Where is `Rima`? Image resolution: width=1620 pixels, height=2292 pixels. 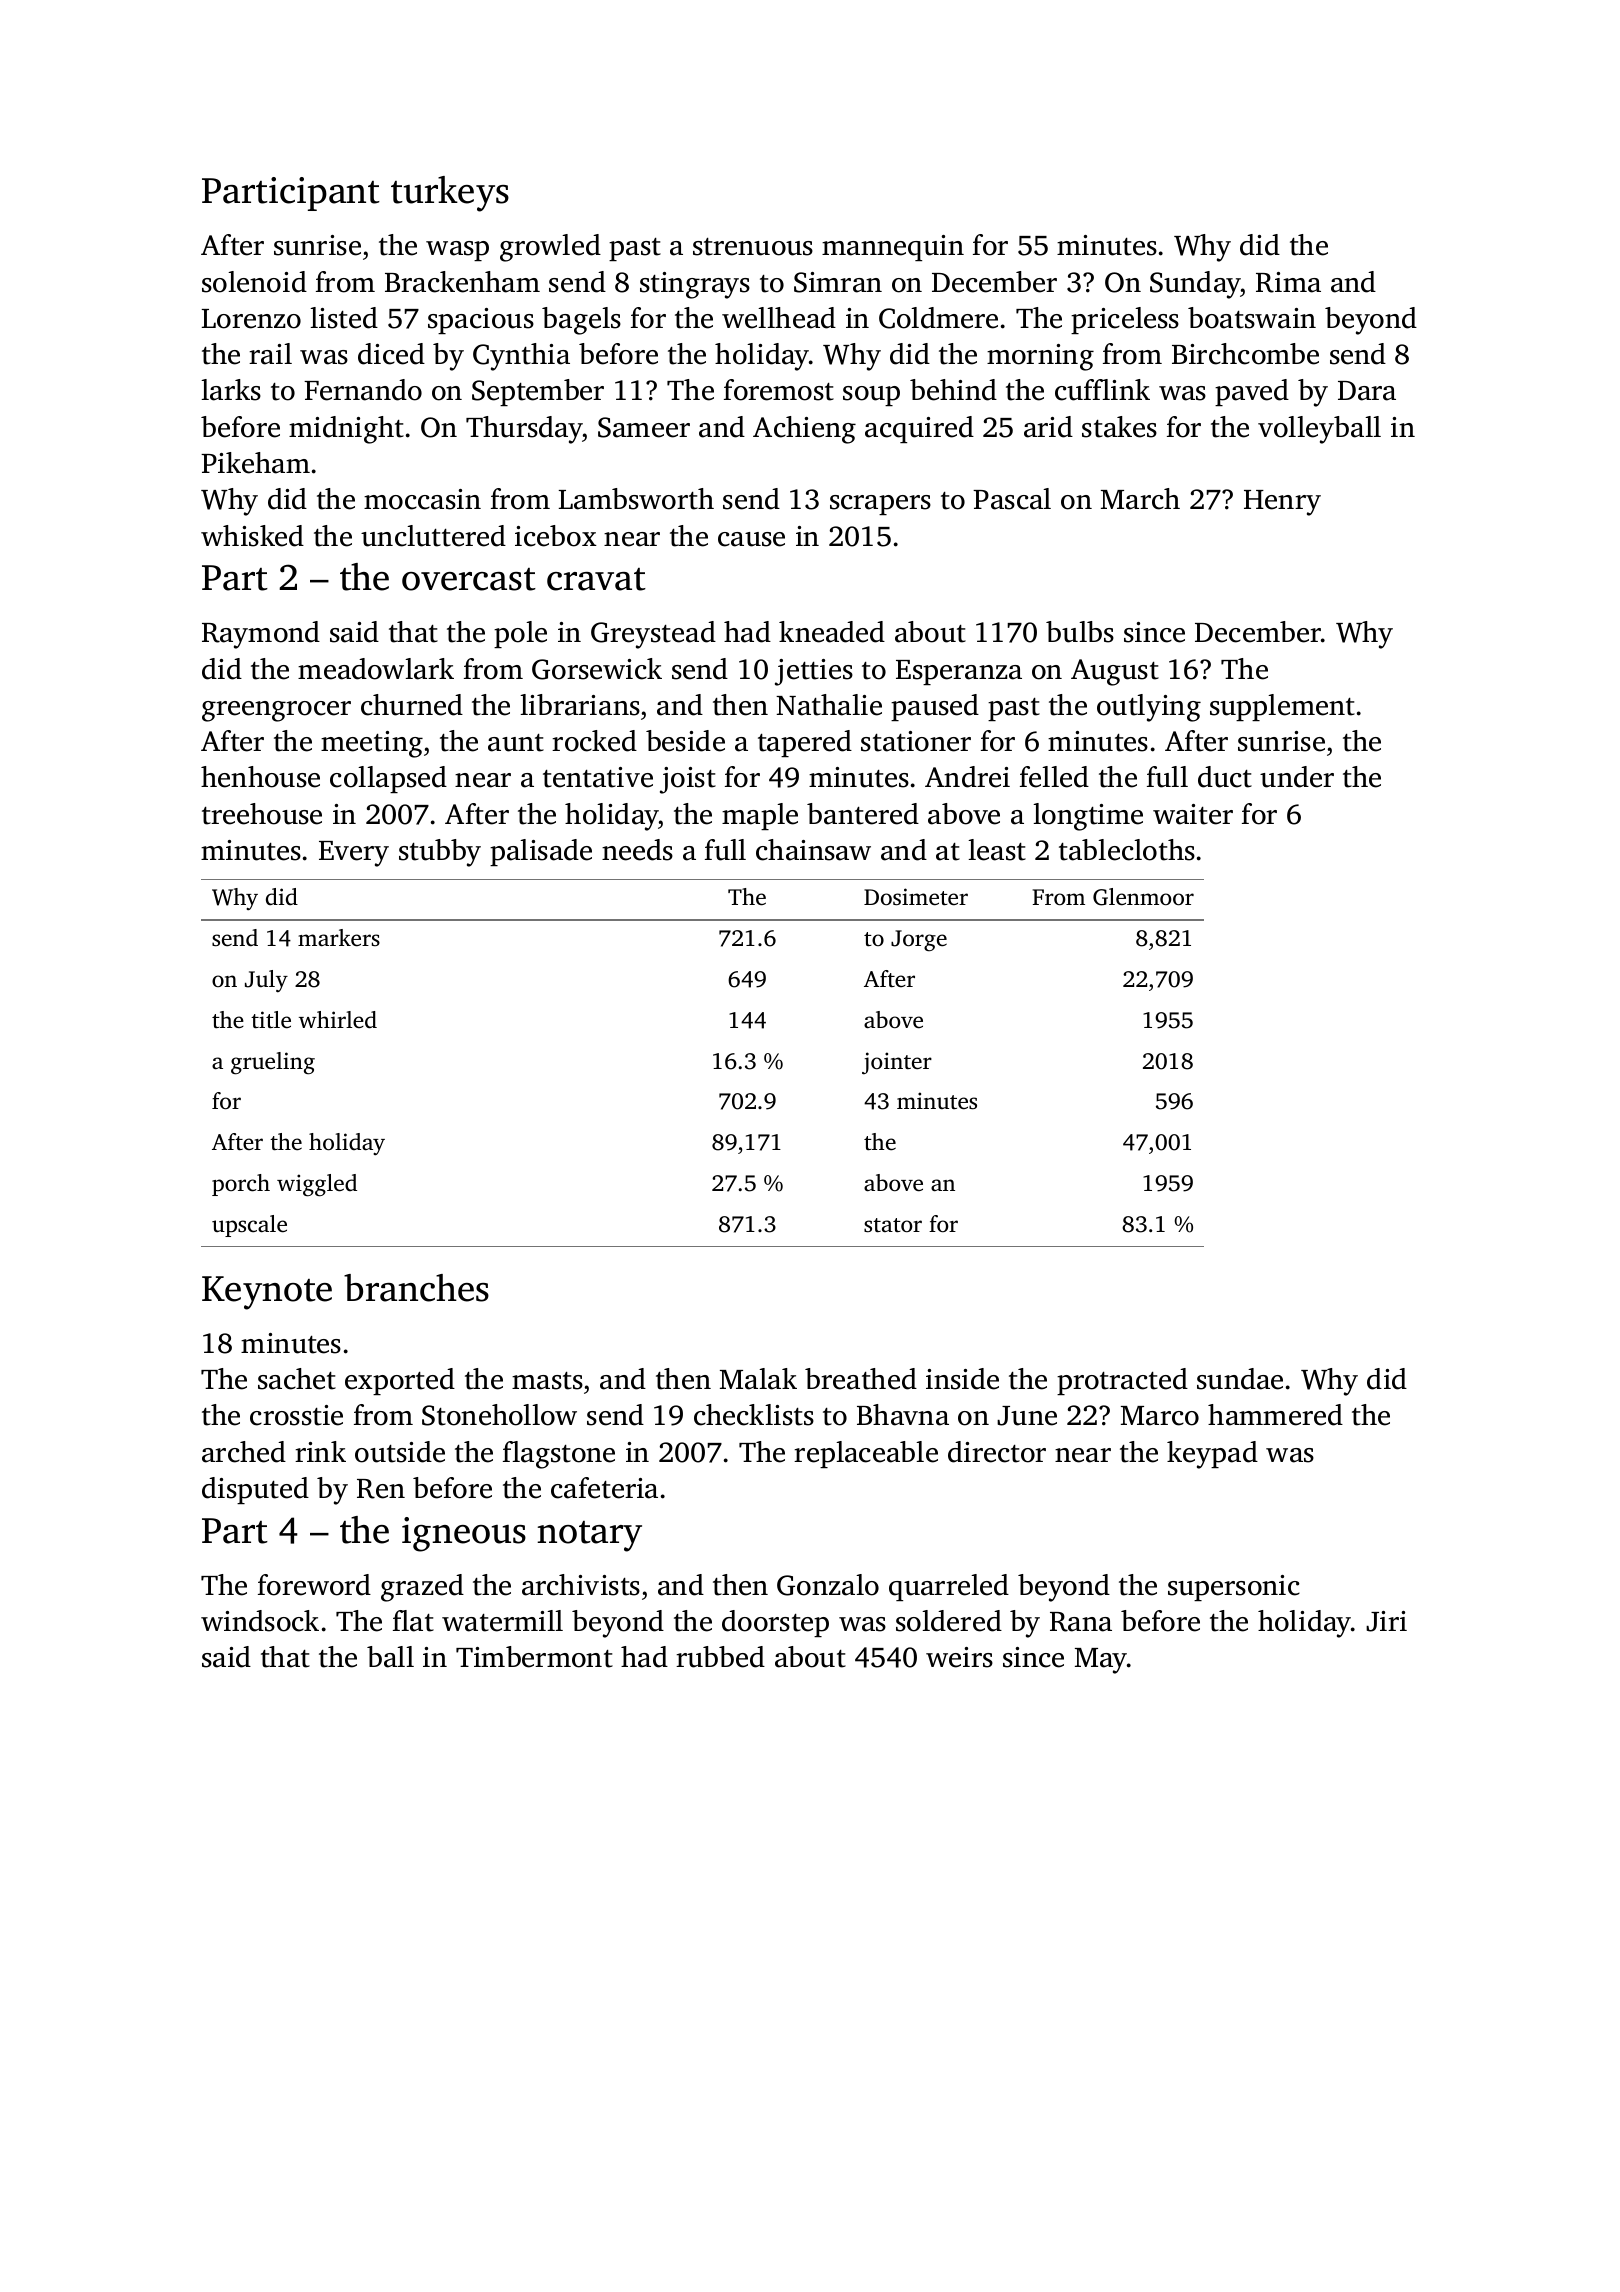 Rima is located at coordinates (1288, 282).
